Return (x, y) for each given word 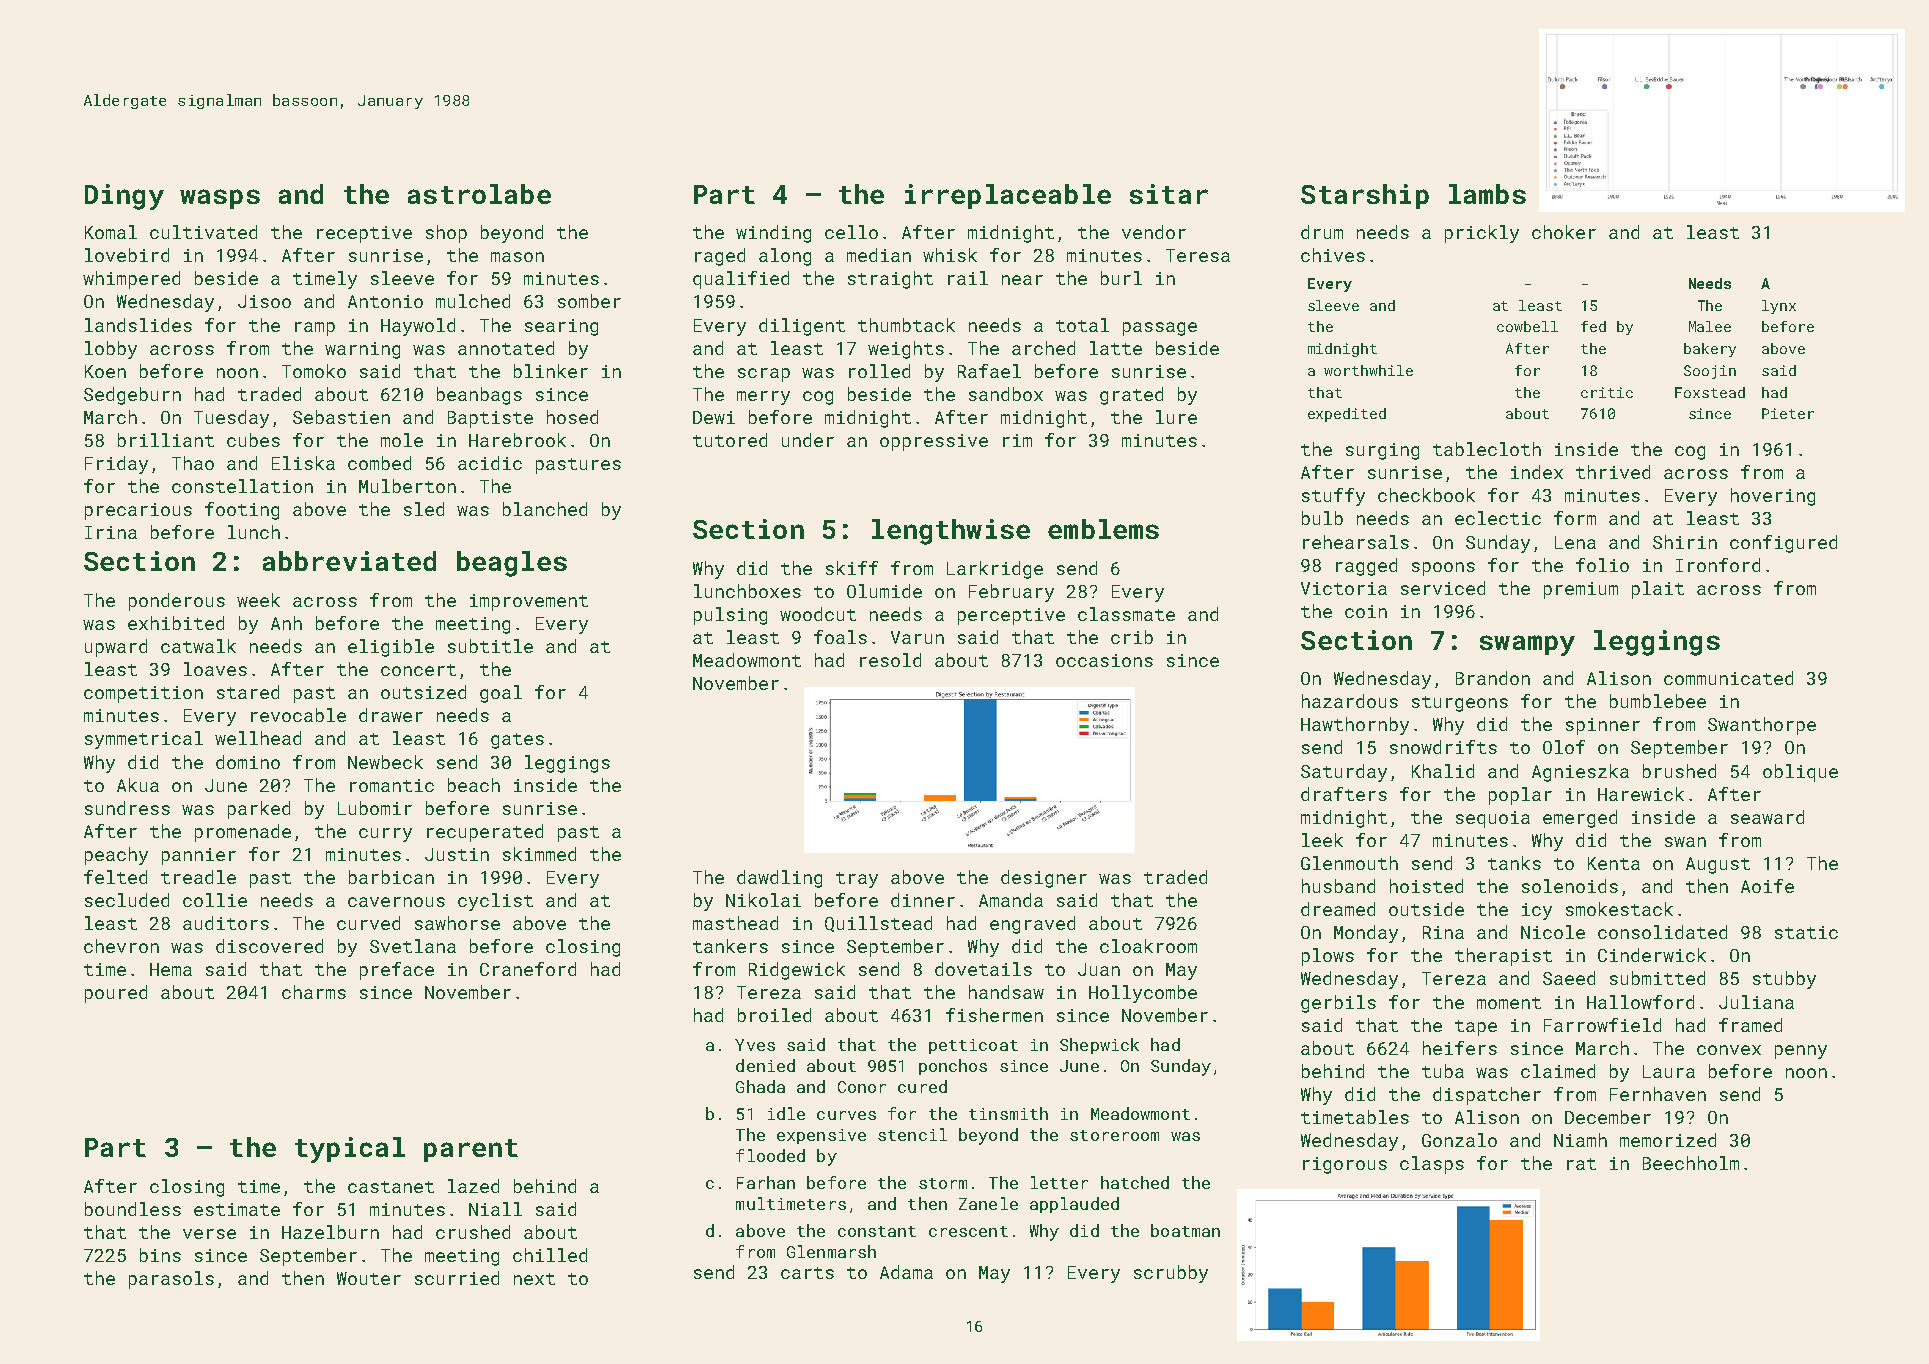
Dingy (124, 197)
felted (115, 877)
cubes (253, 440)
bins (160, 1255)
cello (851, 232)
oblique (1800, 773)
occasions (1104, 660)
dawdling (779, 879)
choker (1564, 232)
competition (143, 694)
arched (1043, 348)
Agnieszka (1580, 773)
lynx (1779, 307)
